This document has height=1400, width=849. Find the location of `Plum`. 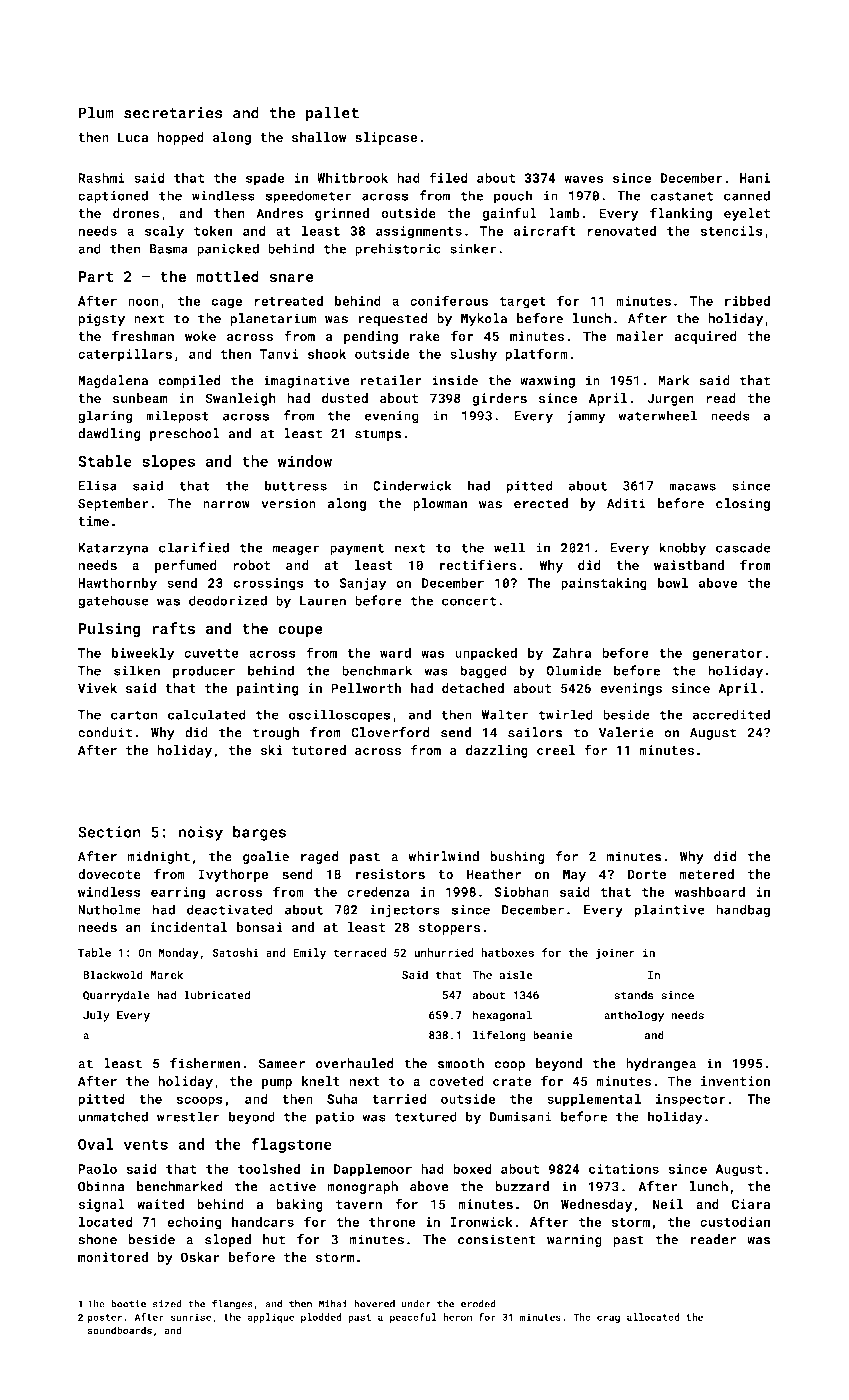

Plum is located at coordinates (96, 112).
